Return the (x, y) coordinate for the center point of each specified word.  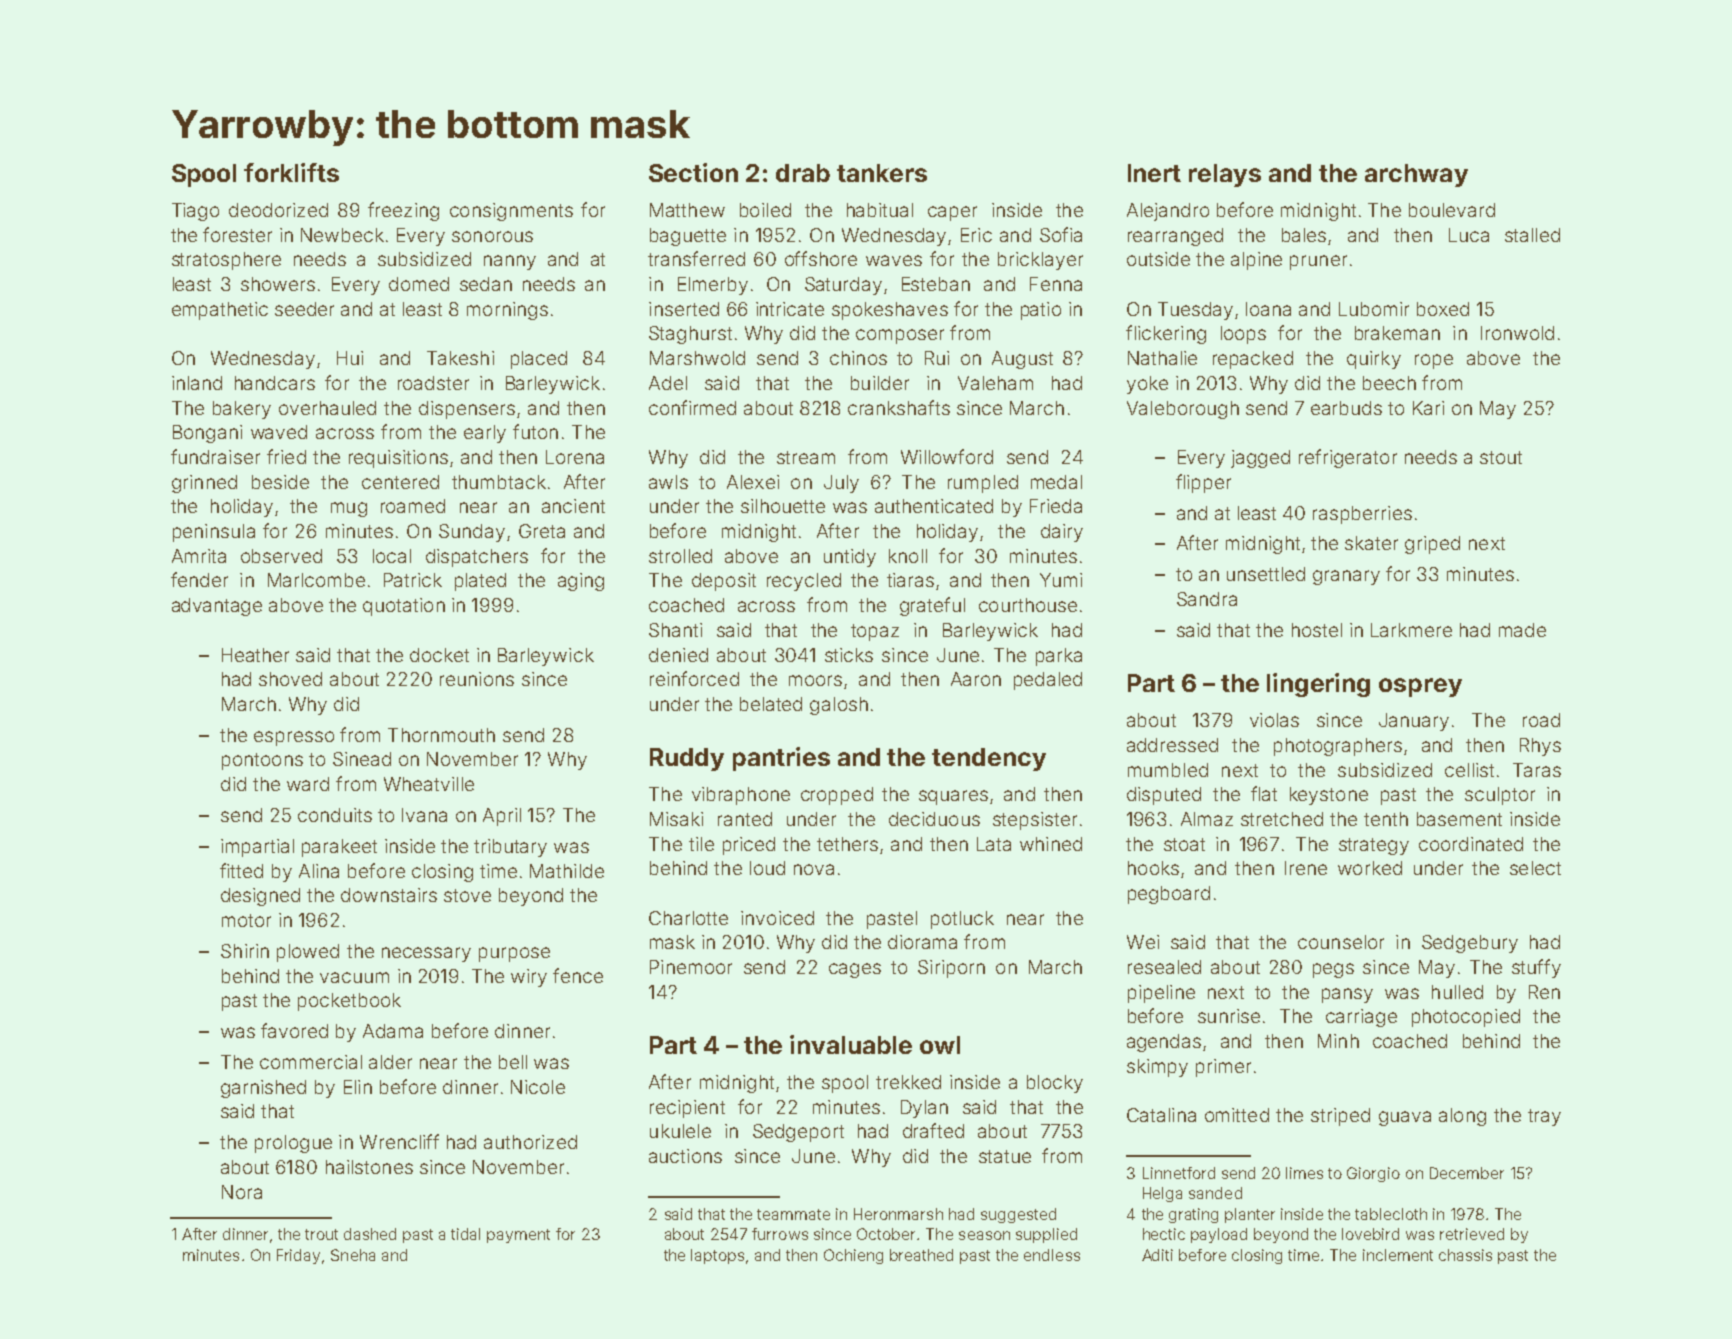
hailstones (369, 1167)
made (1522, 630)
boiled (765, 210)
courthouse (1028, 605)
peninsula (214, 533)
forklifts (291, 172)
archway (1416, 175)
